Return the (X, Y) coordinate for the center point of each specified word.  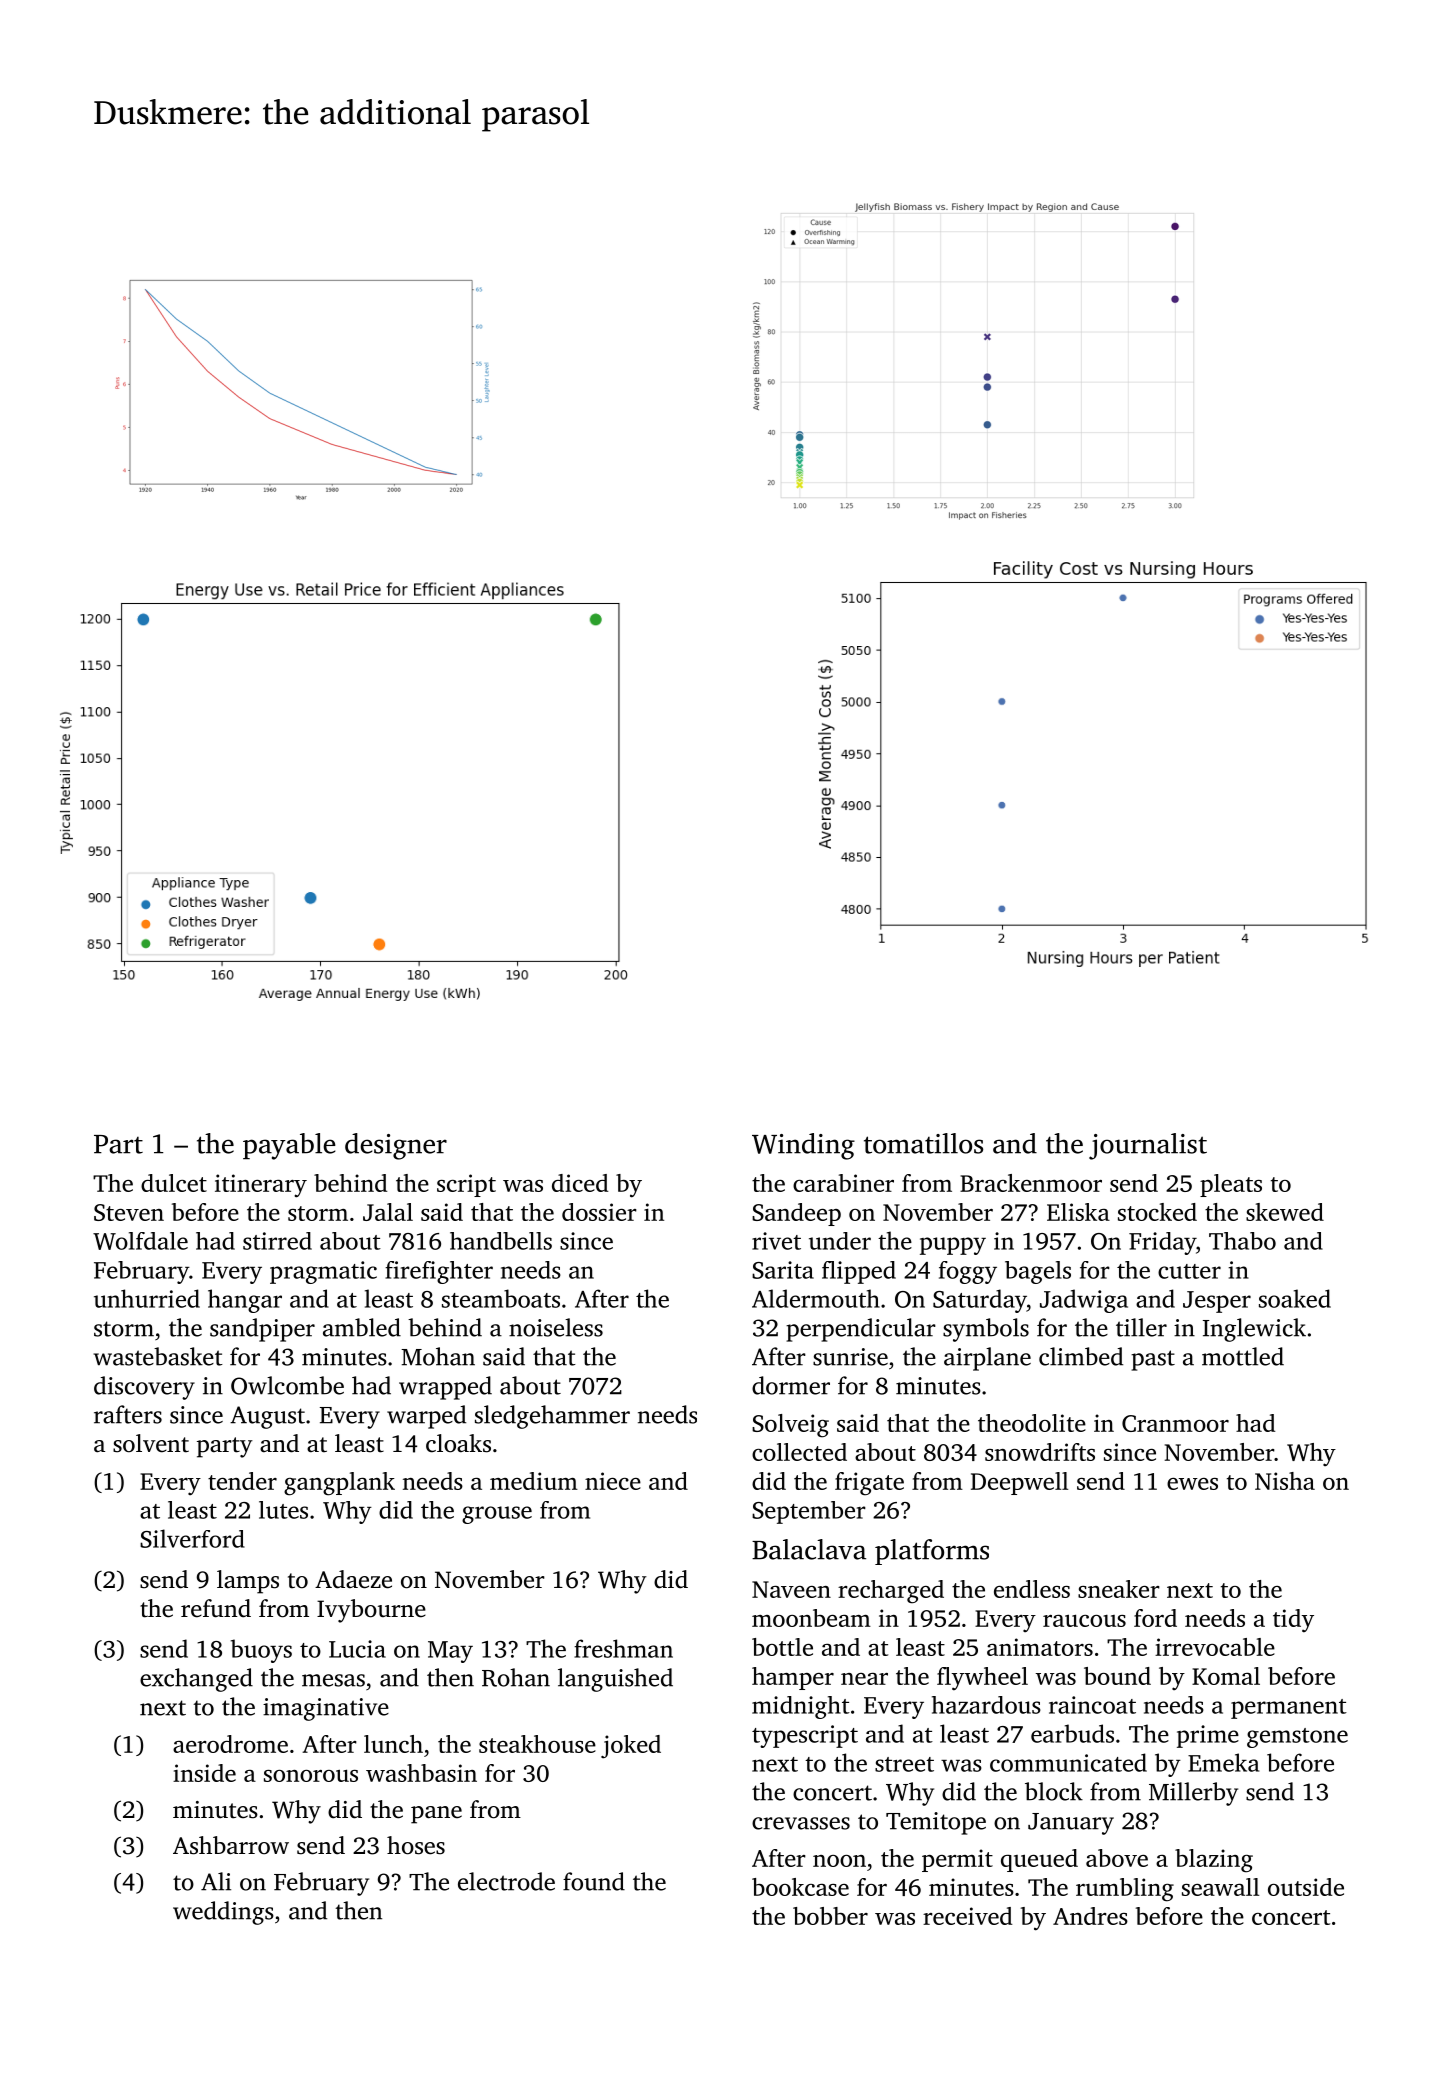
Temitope (936, 1823)
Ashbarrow (231, 1845)
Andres (1090, 1916)
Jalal (388, 1212)
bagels (1038, 1272)
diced (580, 1183)
